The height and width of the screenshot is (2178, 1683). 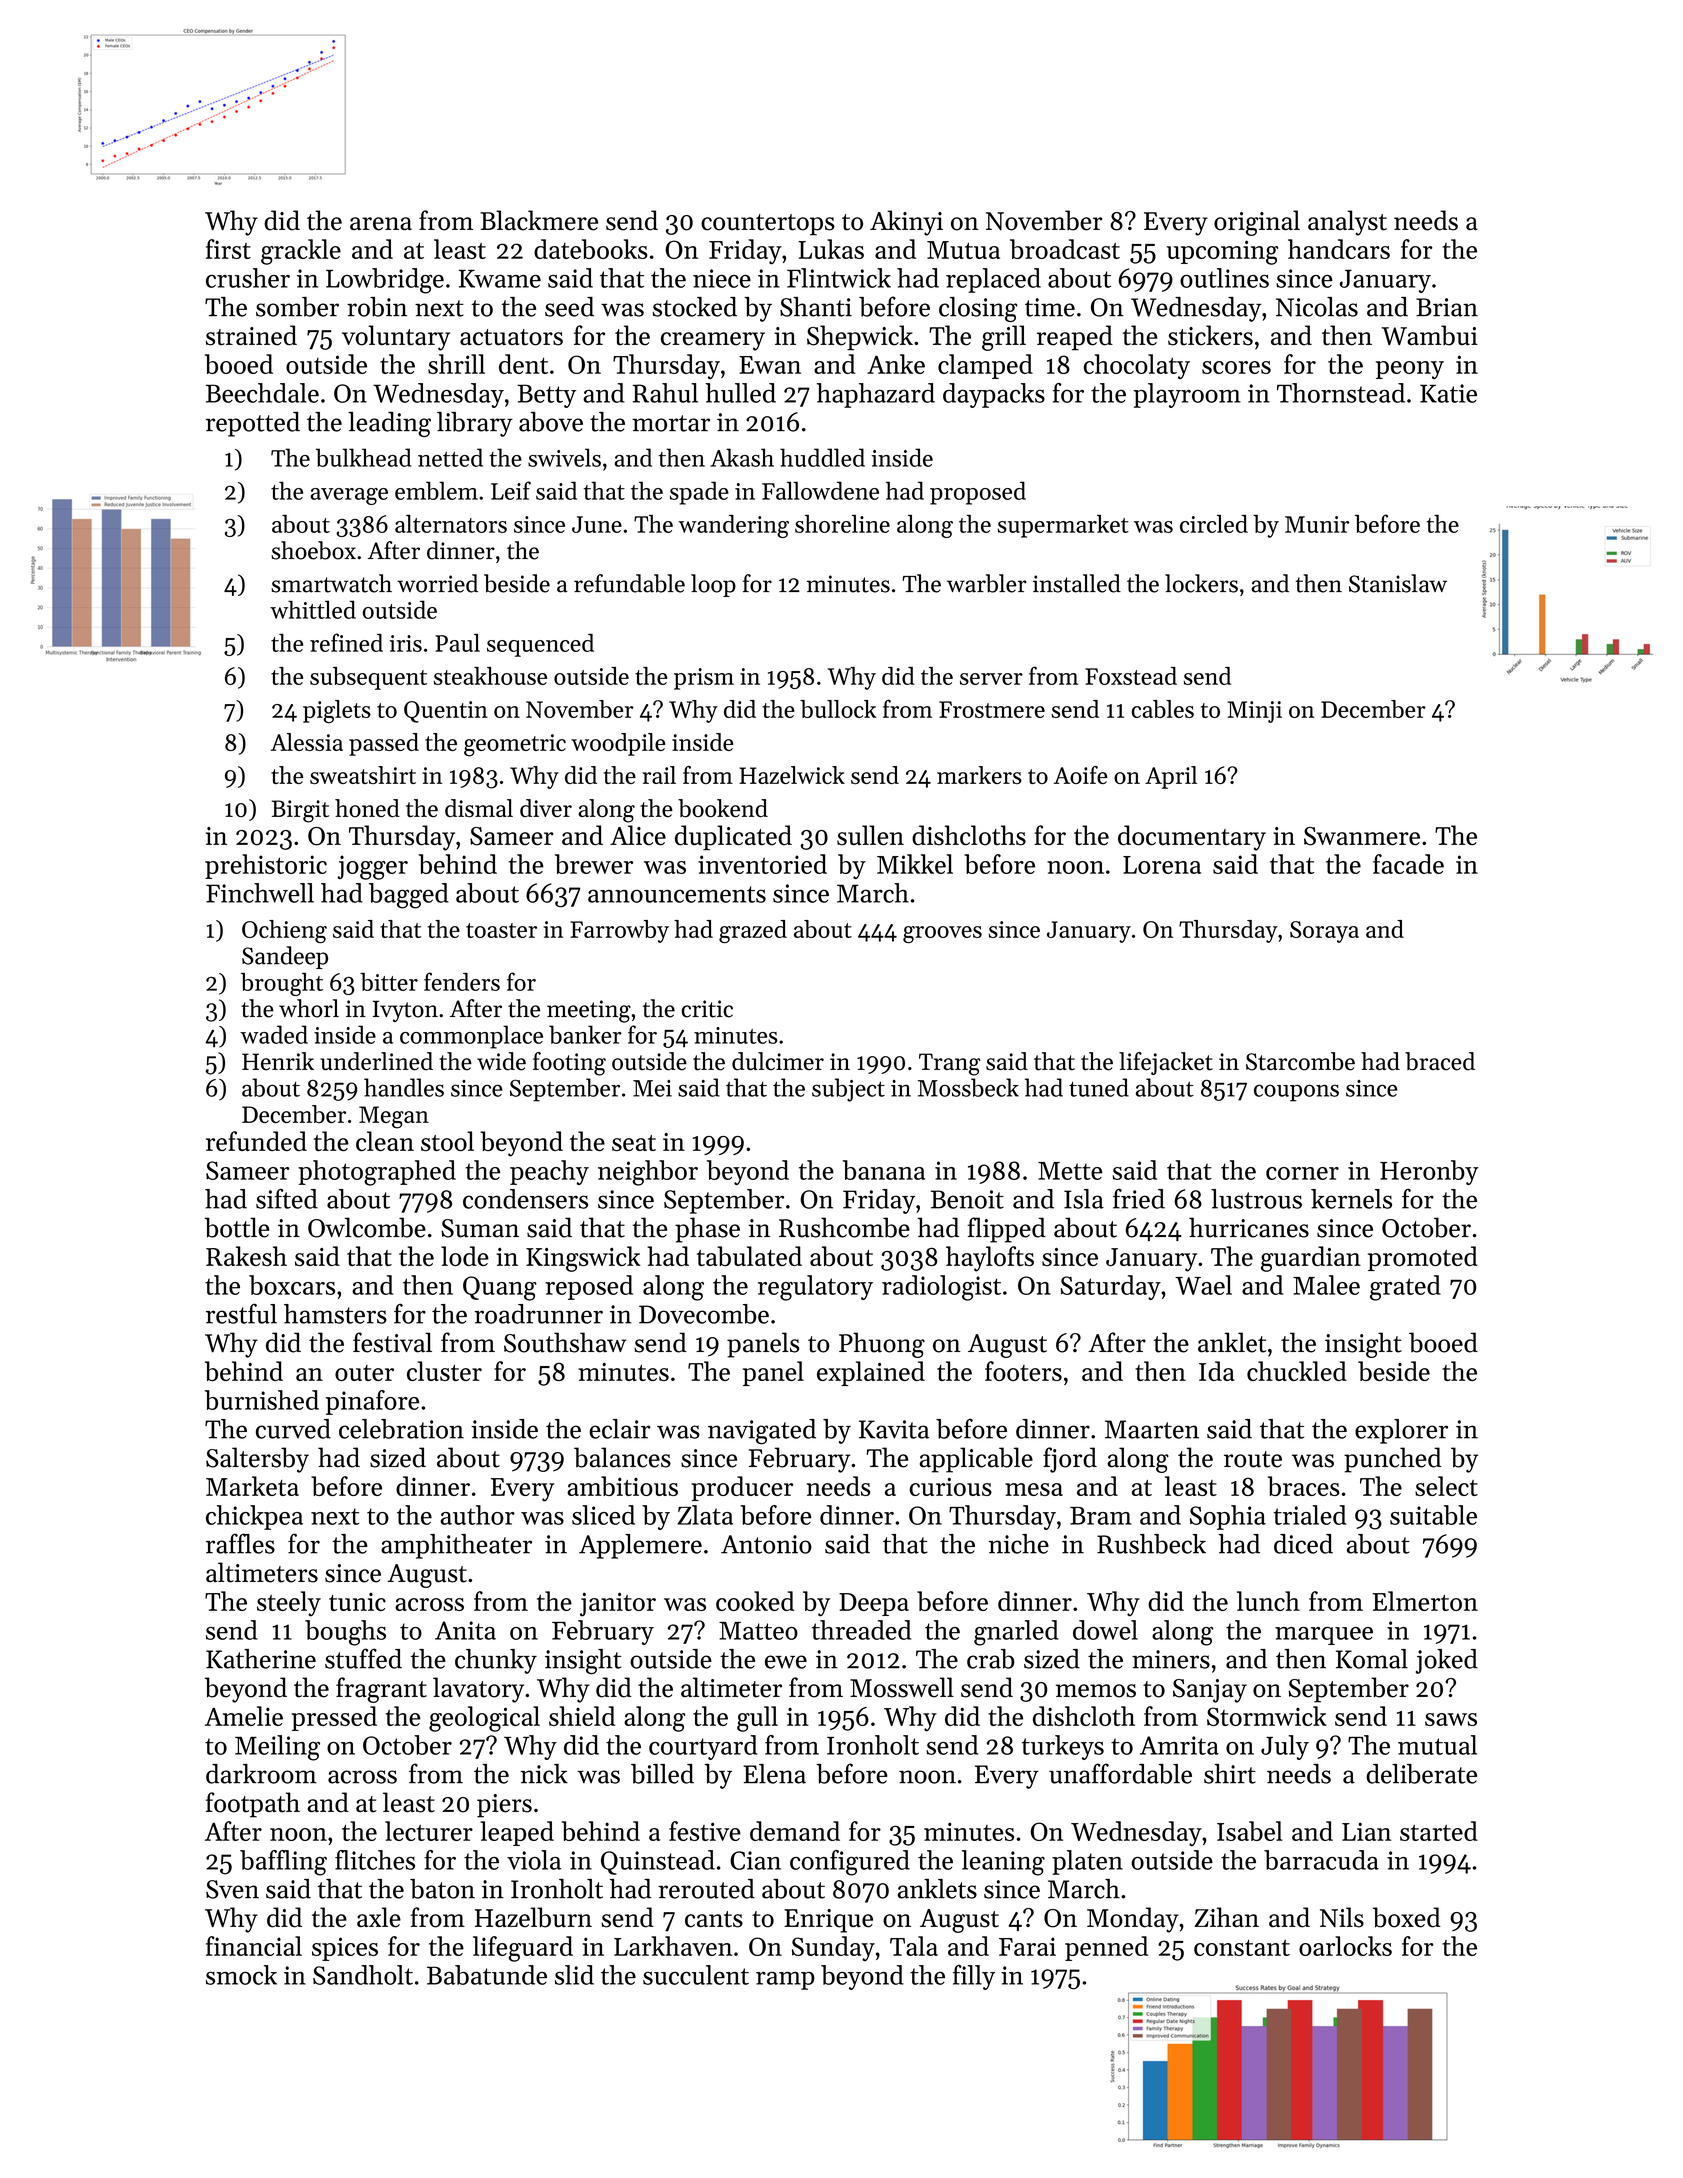 I want to click on lunch, so click(x=1268, y=1601).
